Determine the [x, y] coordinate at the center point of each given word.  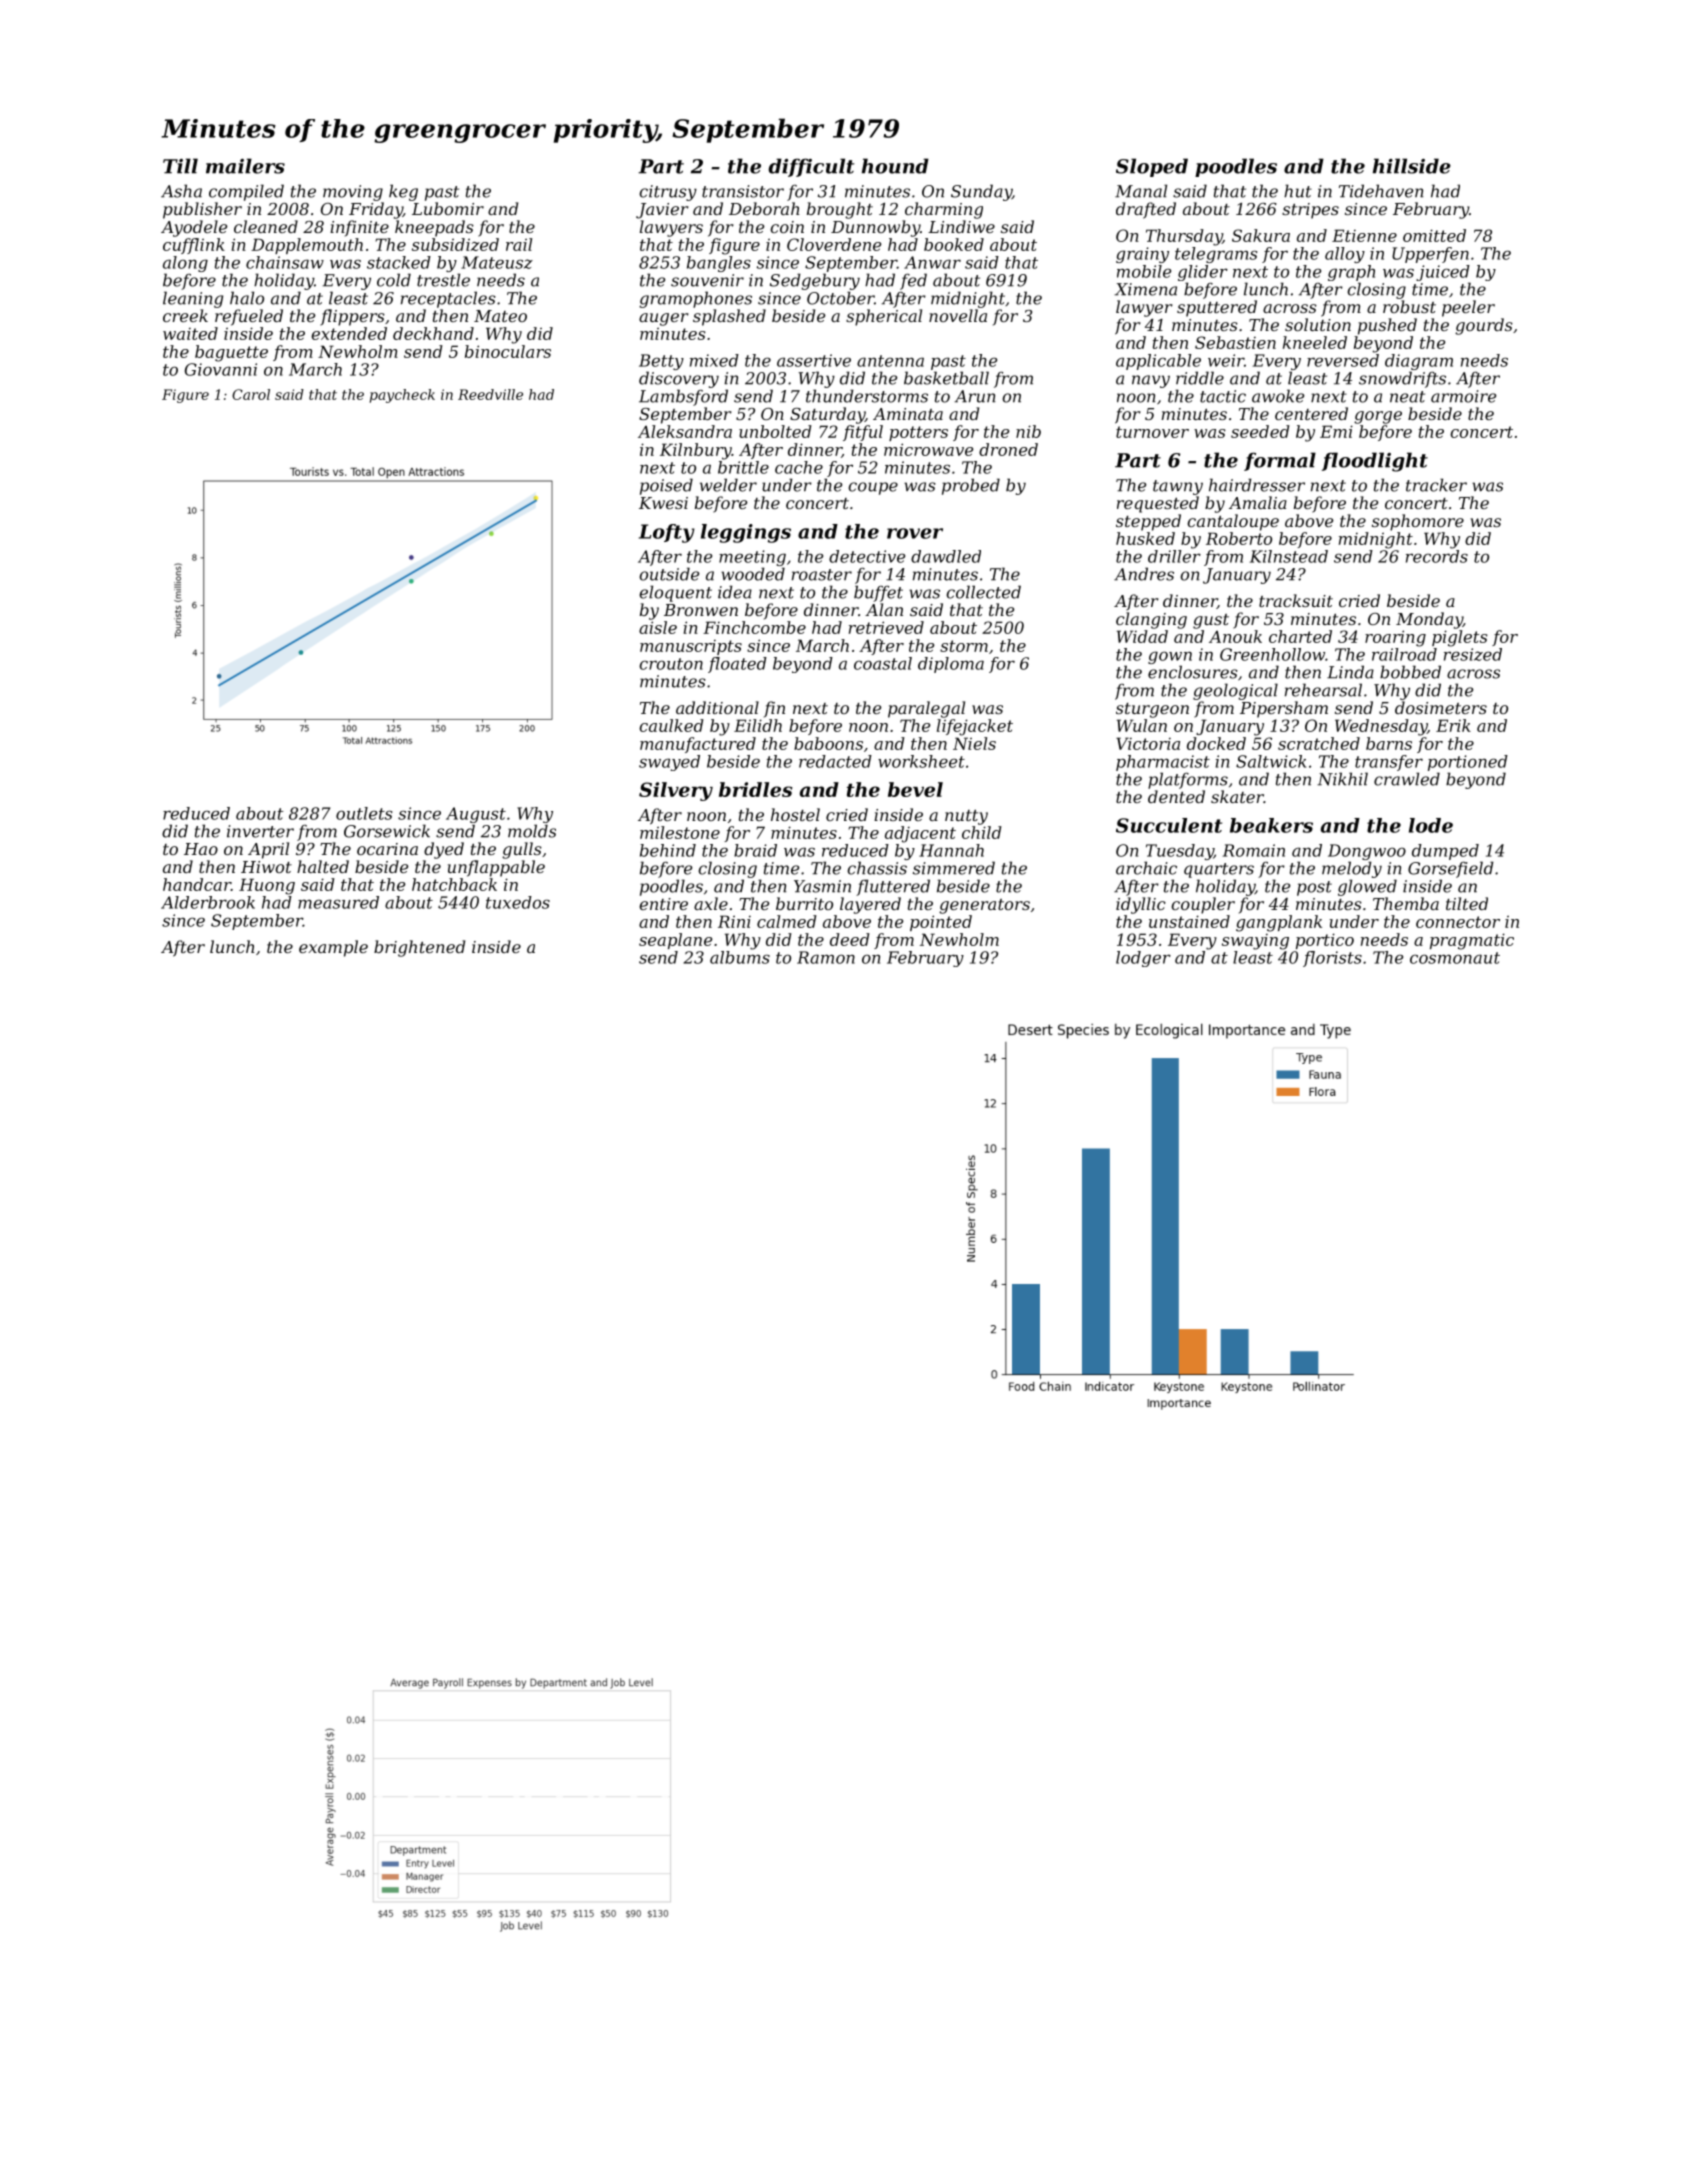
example [333, 948]
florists [1332, 959]
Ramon [826, 957]
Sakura [1261, 235]
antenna [890, 361]
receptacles [448, 299]
